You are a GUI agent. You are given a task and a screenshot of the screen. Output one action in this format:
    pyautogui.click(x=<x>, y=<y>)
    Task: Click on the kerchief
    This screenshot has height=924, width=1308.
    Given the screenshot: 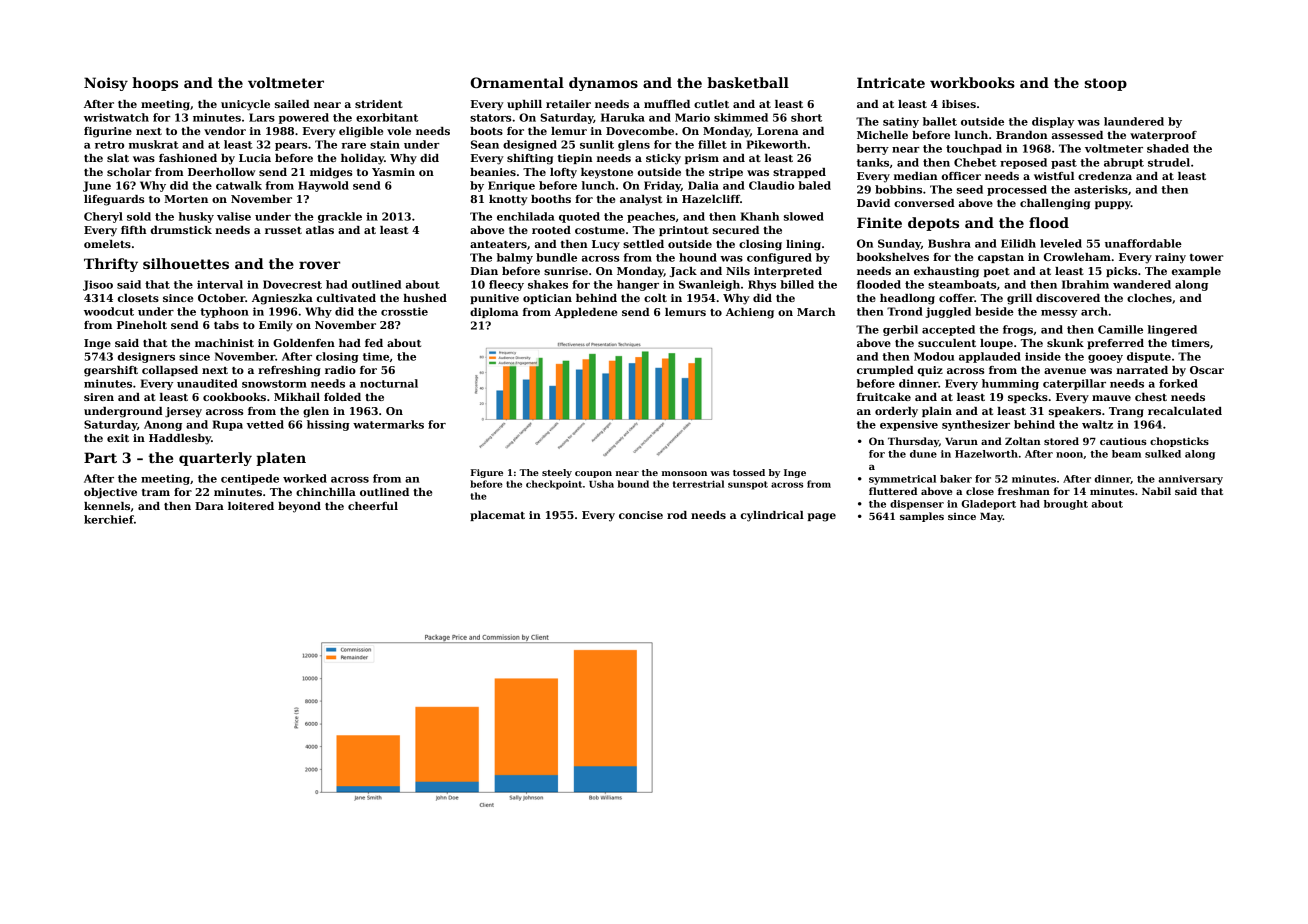 What is the action you would take?
    pyautogui.click(x=109, y=519)
